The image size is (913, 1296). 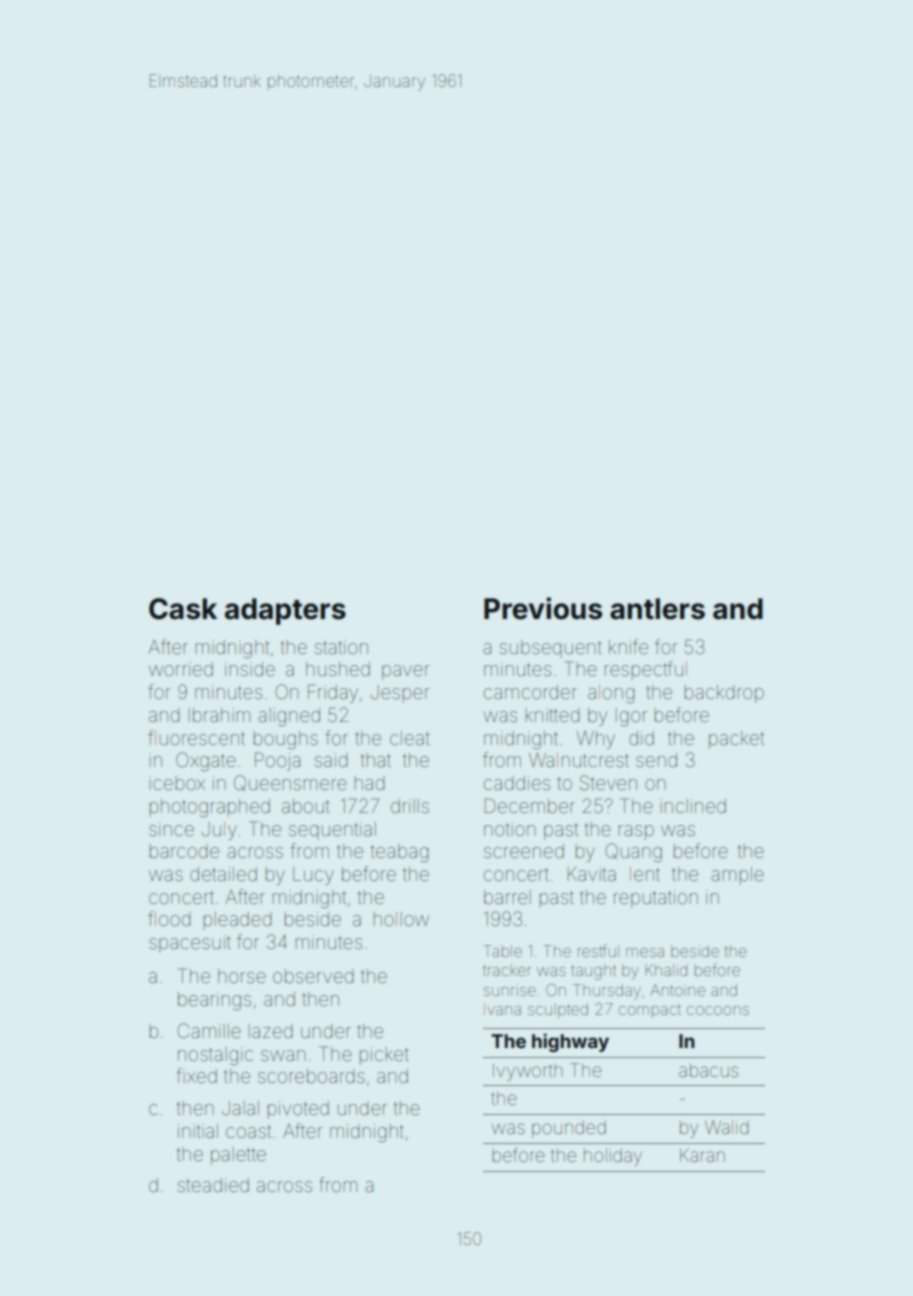 What do you see at coordinates (333, 693) in the screenshot?
I see `Friday` at bounding box center [333, 693].
